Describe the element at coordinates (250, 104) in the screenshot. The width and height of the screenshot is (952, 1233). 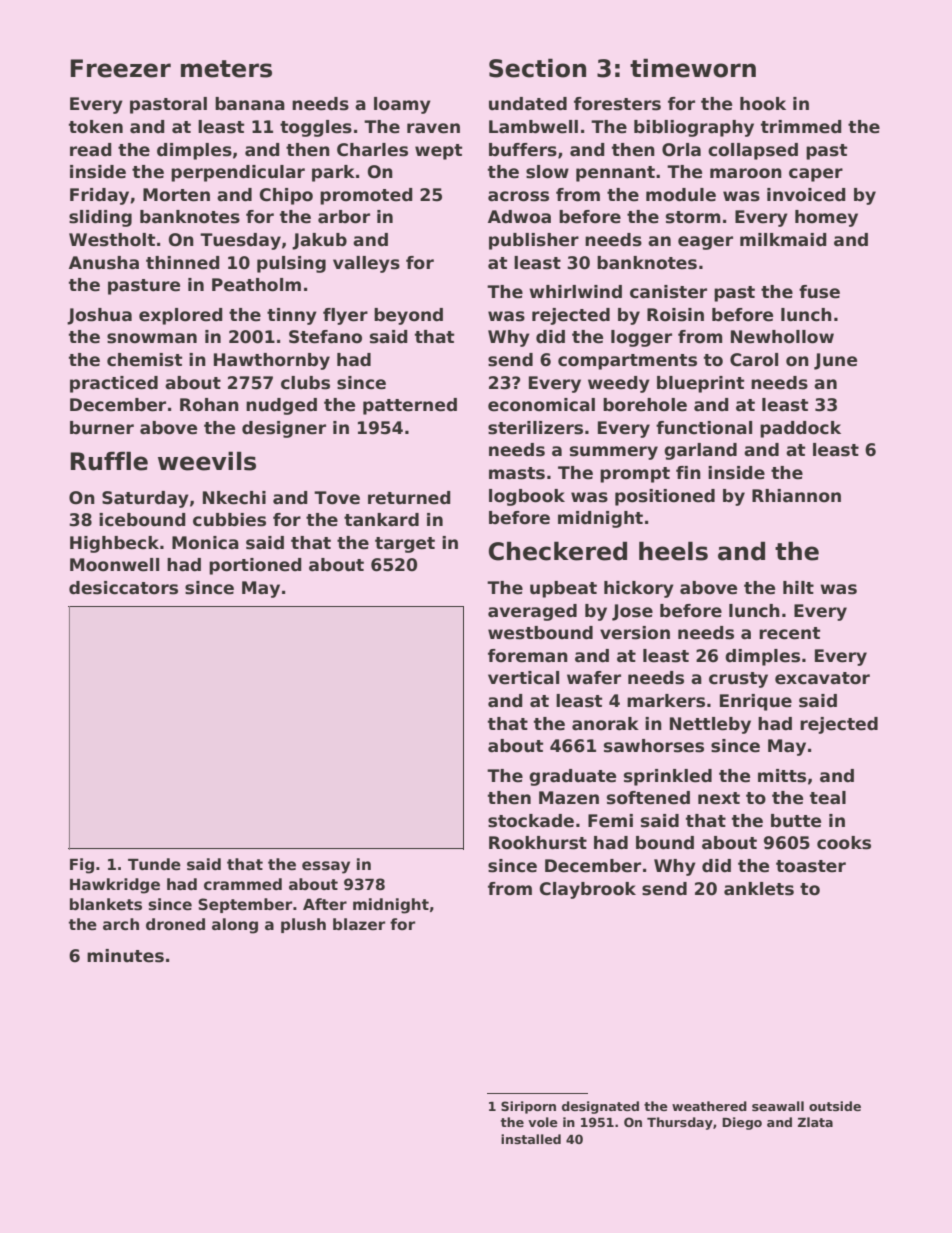
I see `banana` at that location.
